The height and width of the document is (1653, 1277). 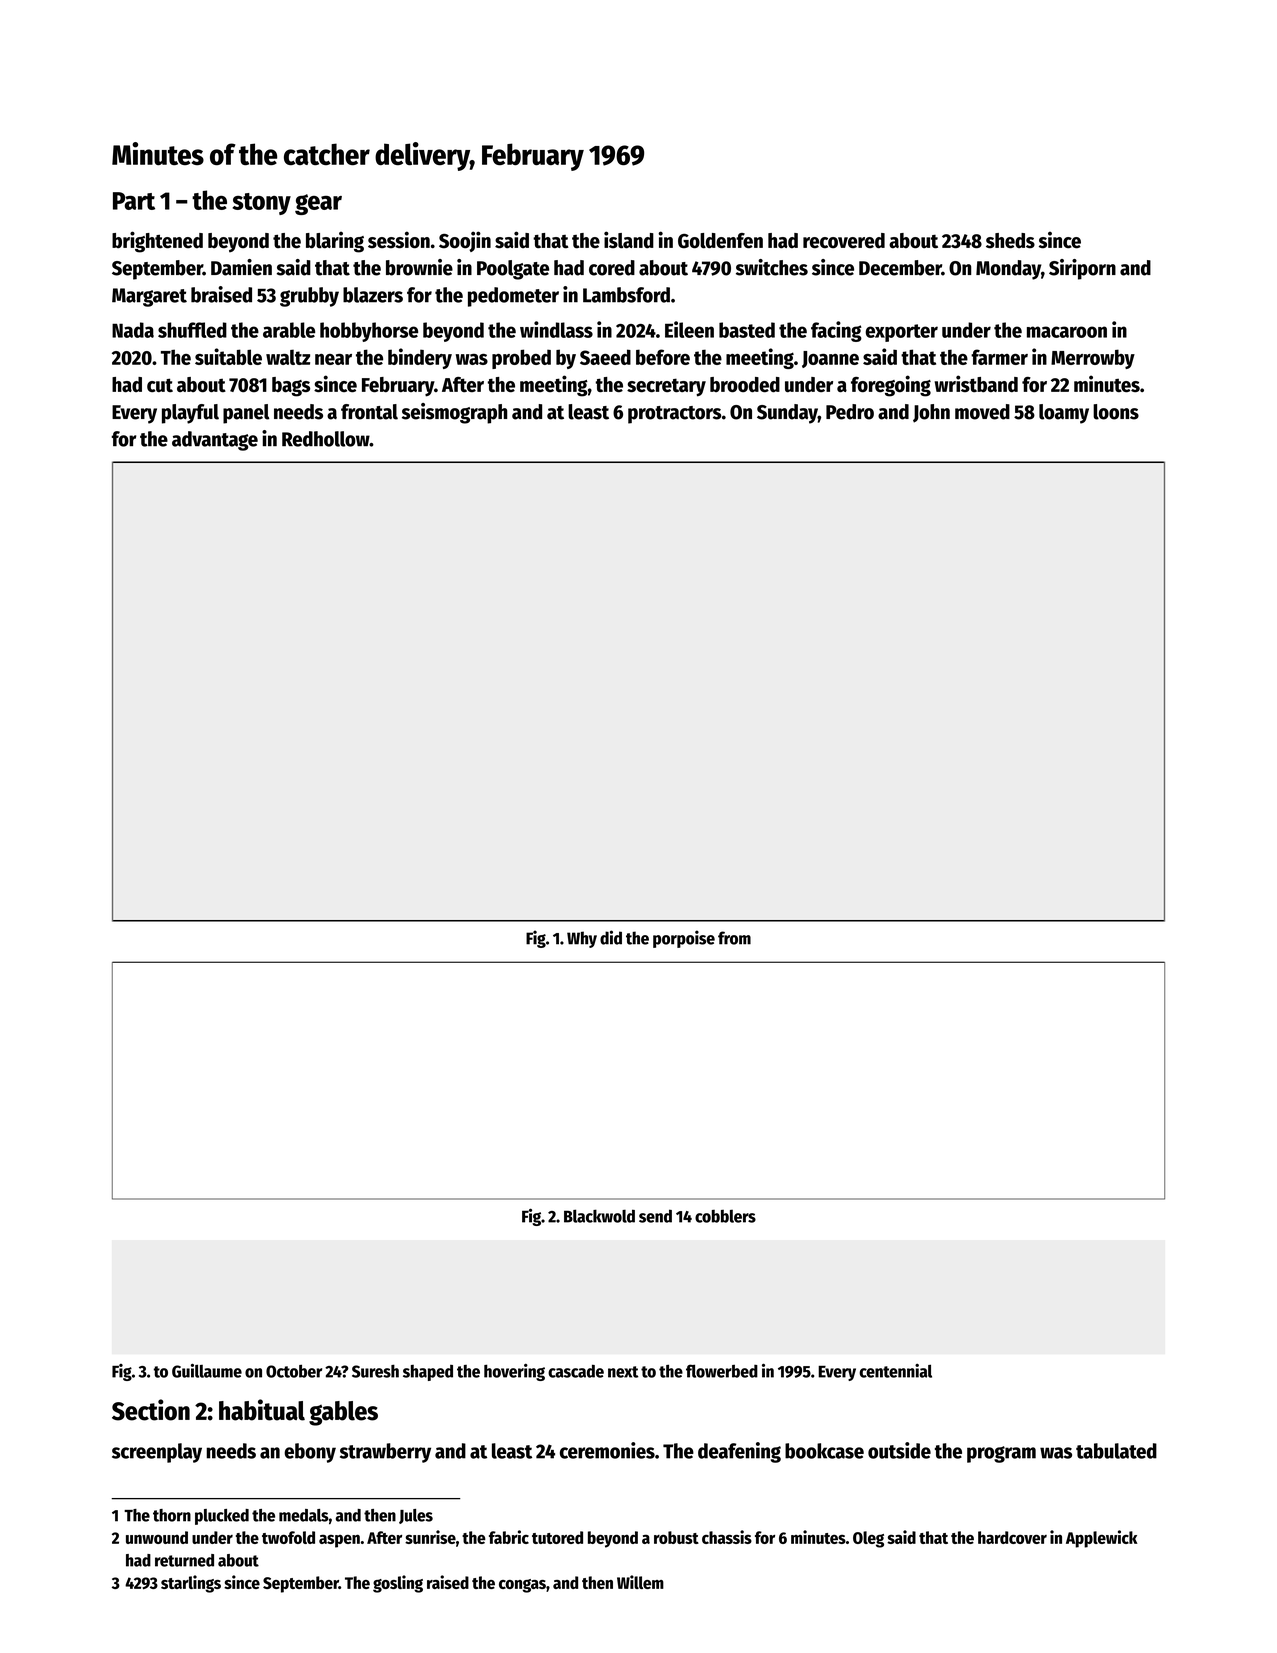 What do you see at coordinates (160, 385) in the document?
I see `cut` at bounding box center [160, 385].
